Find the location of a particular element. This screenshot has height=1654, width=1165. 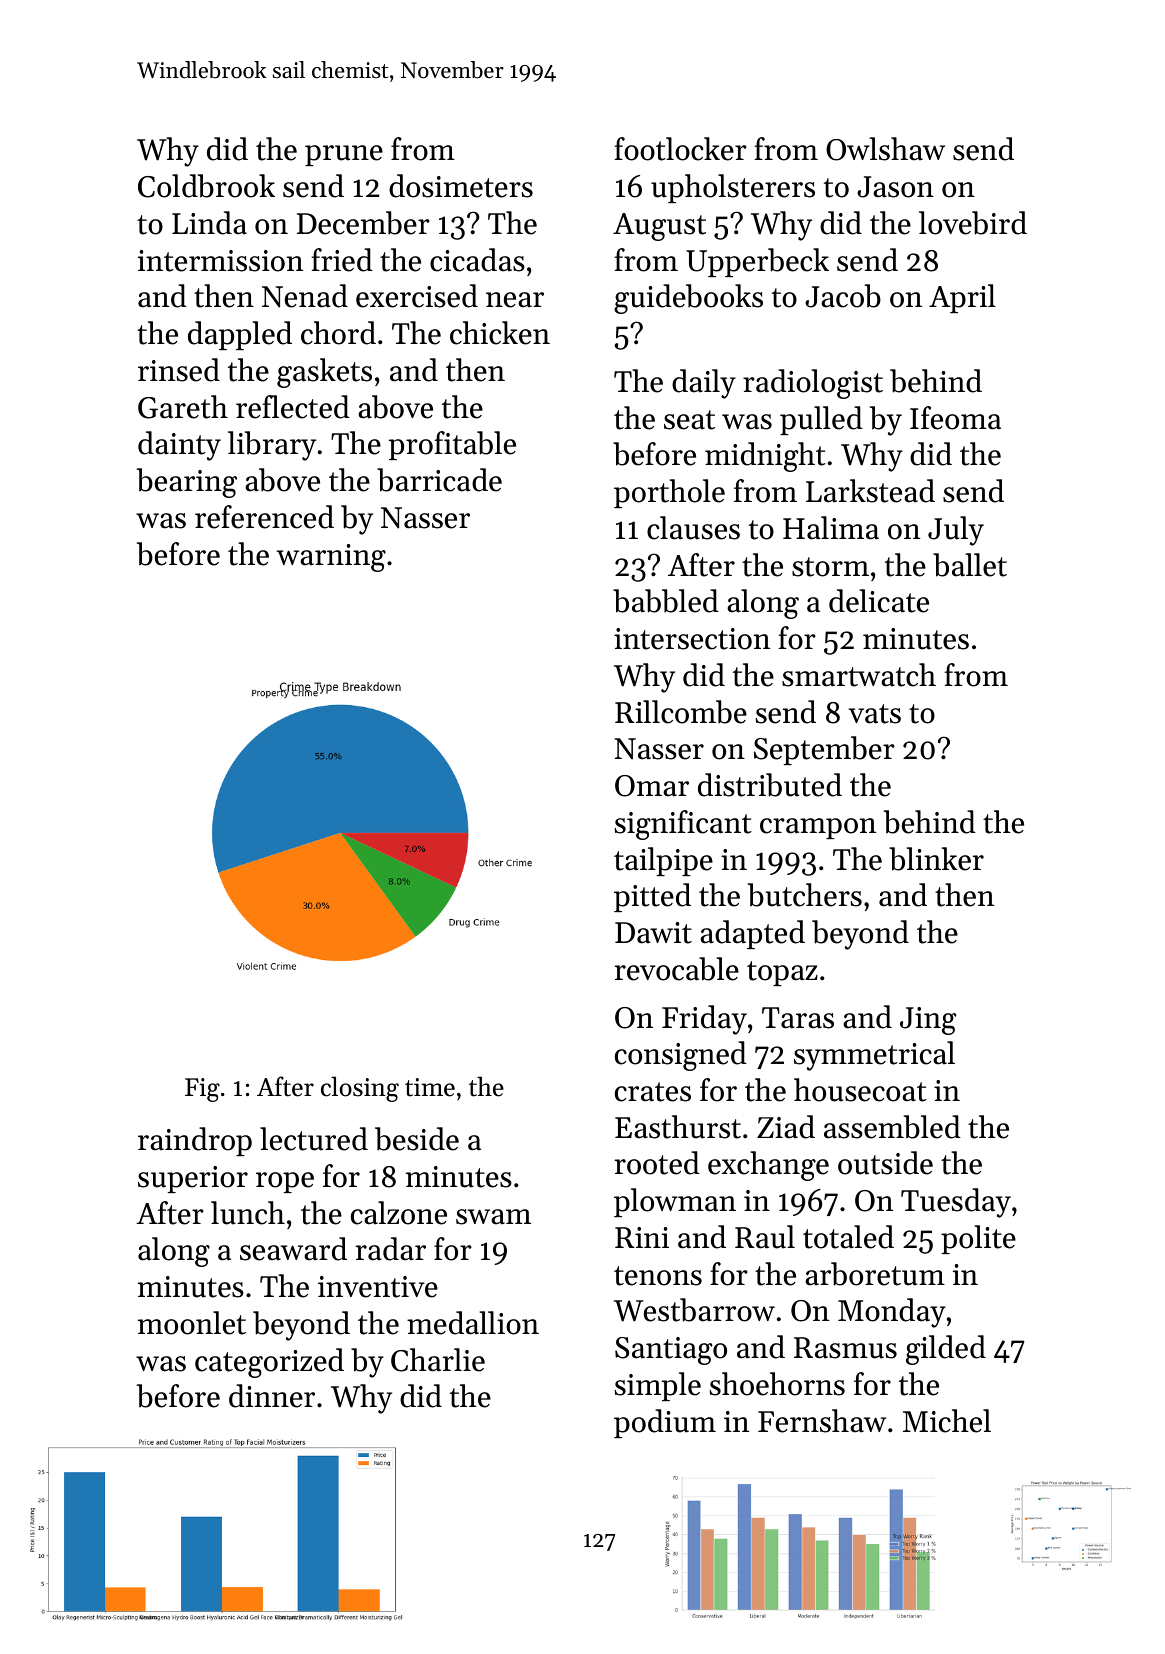

vats is located at coordinates (874, 714).
